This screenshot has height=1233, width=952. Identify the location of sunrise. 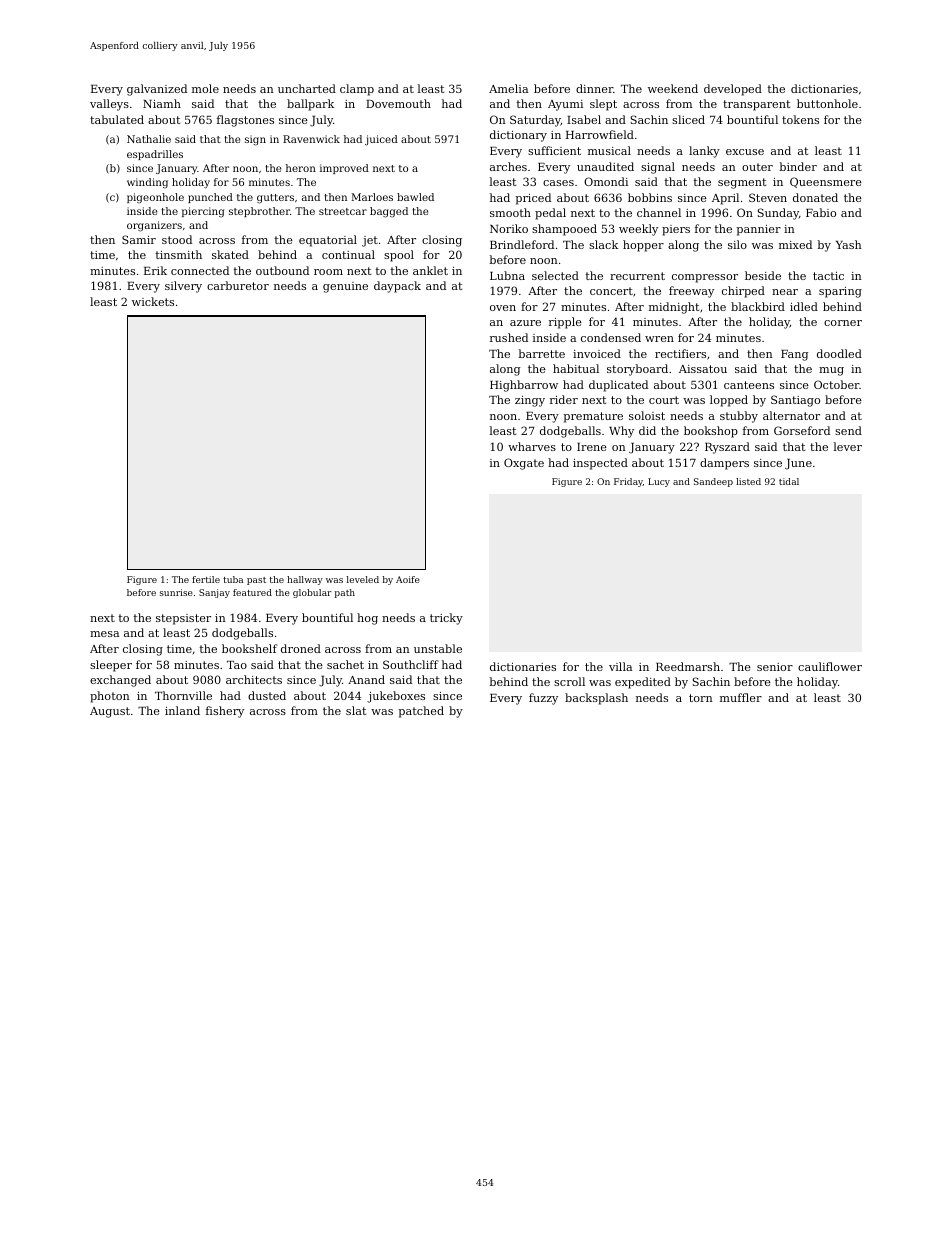
(176, 592).
